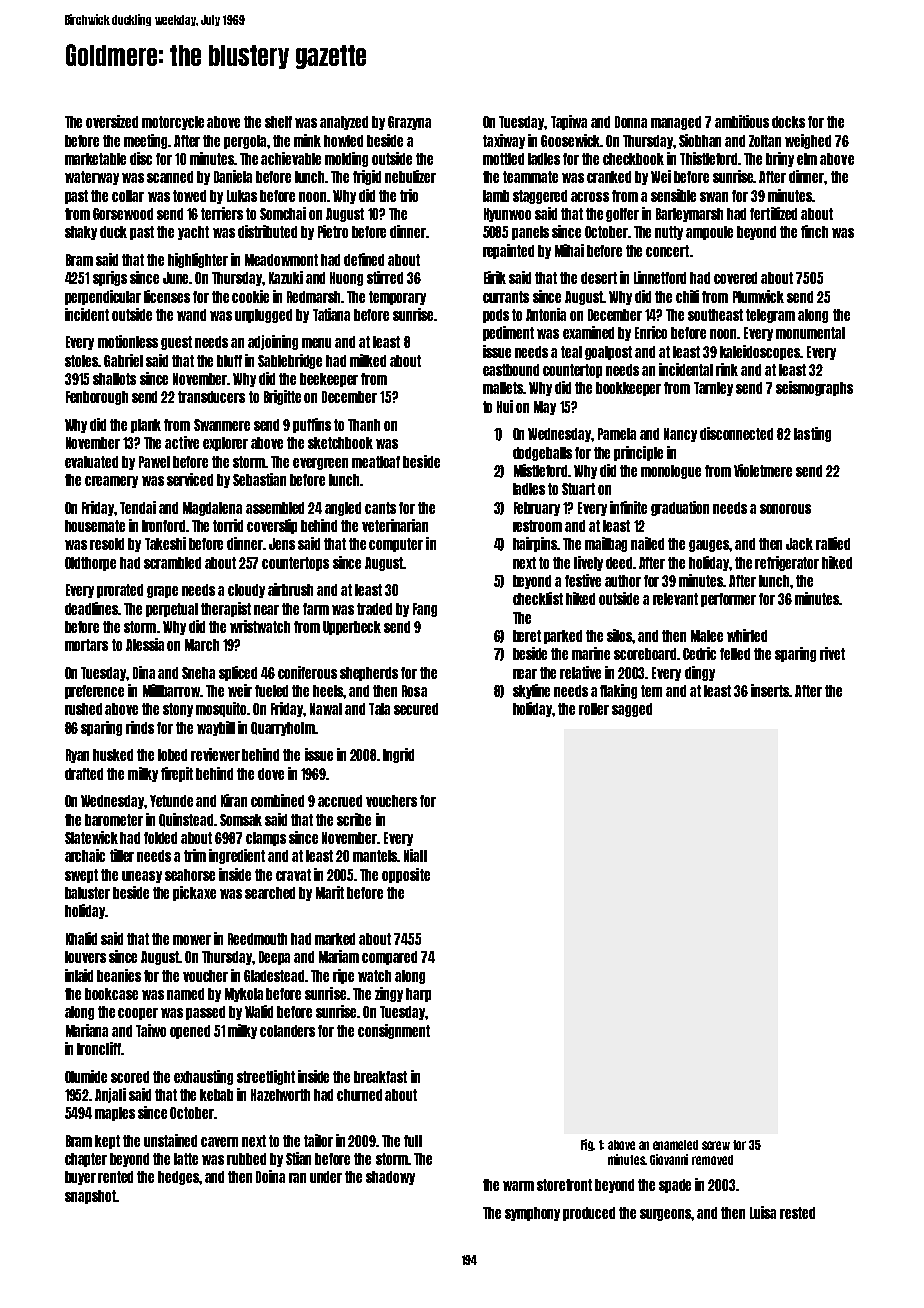 Image resolution: width=924 pixels, height=1308 pixels. I want to click on pediment, so click(508, 333).
